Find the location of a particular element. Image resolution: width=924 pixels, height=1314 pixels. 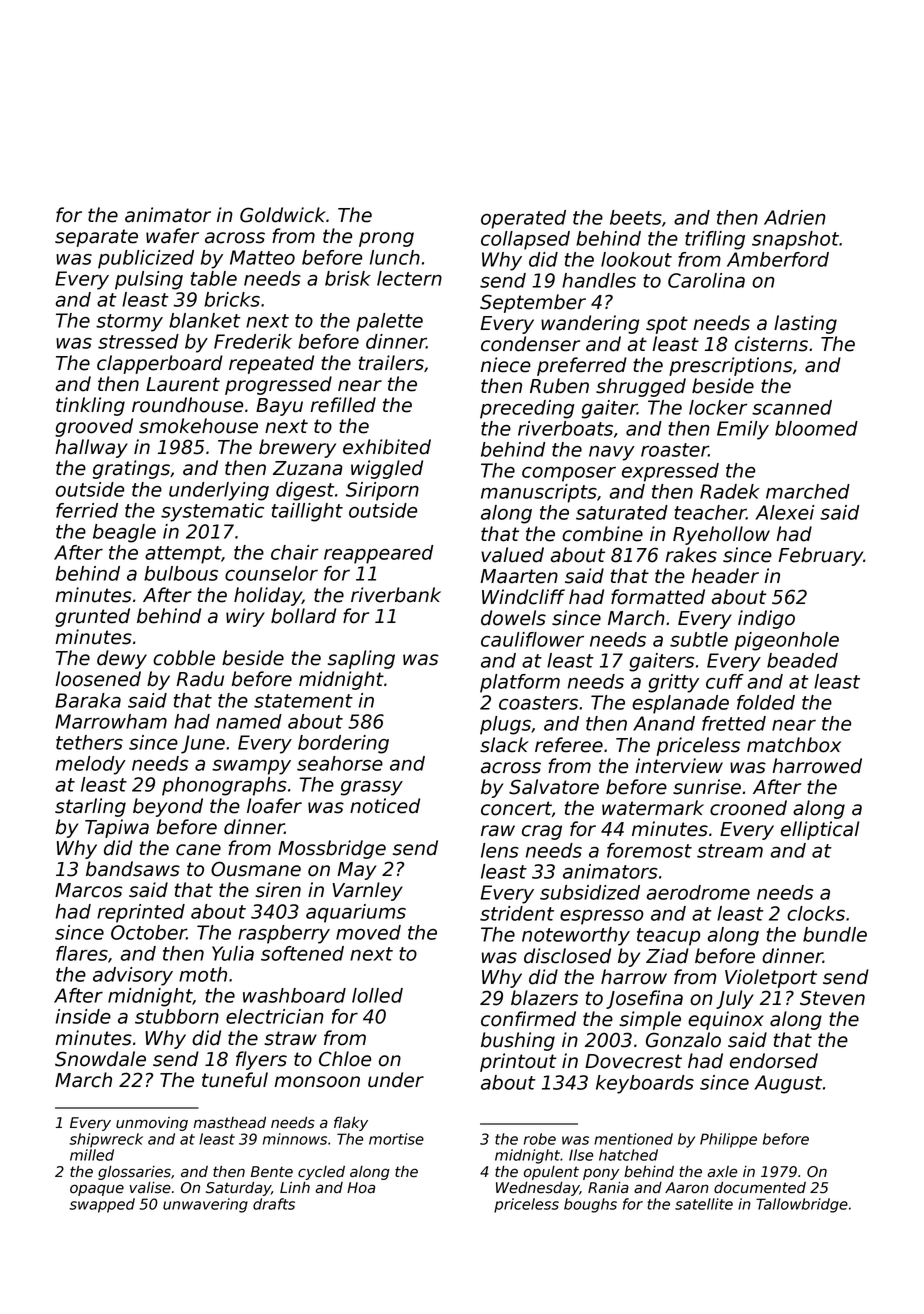

hallway is located at coordinates (91, 448).
